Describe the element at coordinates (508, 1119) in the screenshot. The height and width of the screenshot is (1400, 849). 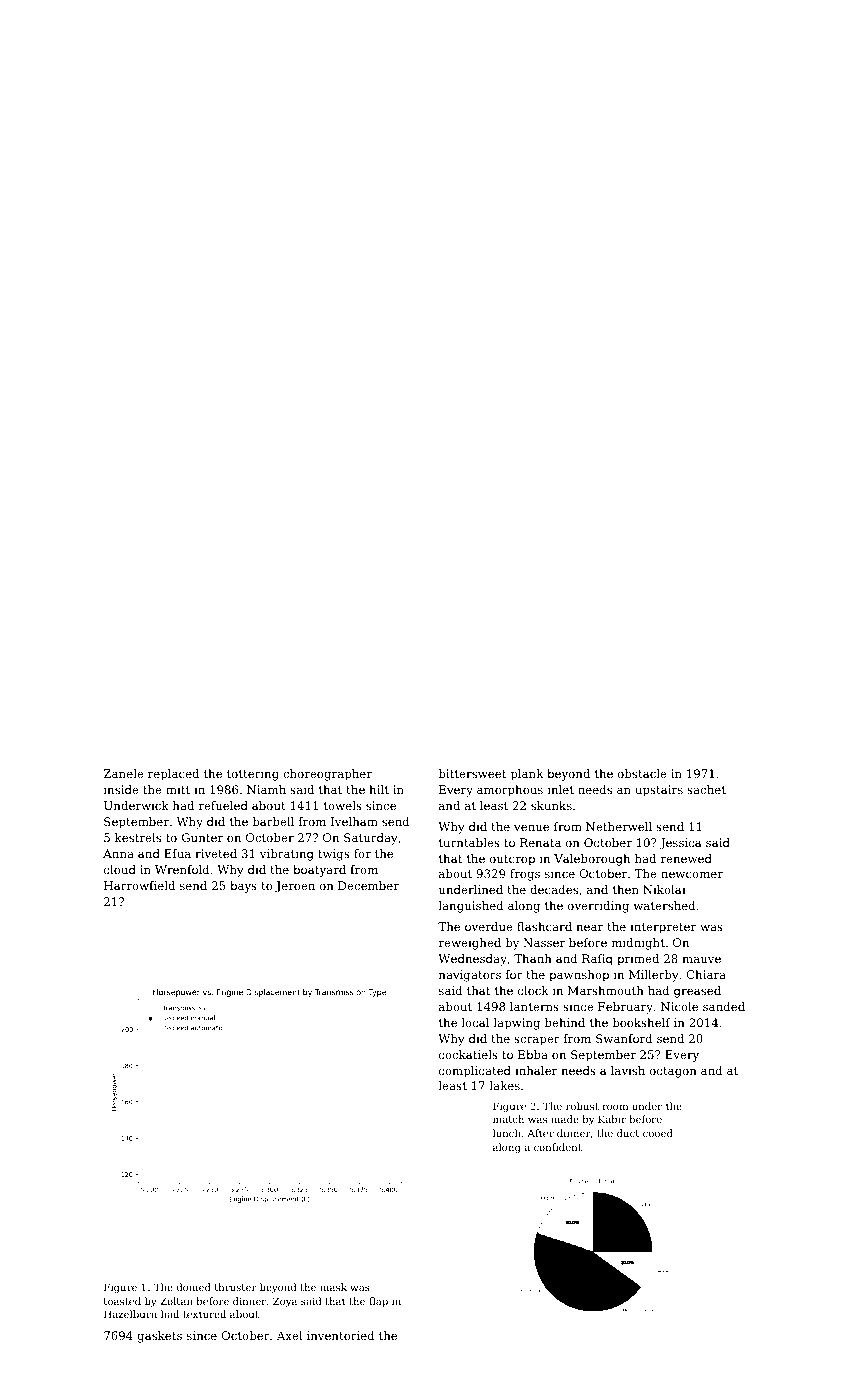
I see `match` at that location.
